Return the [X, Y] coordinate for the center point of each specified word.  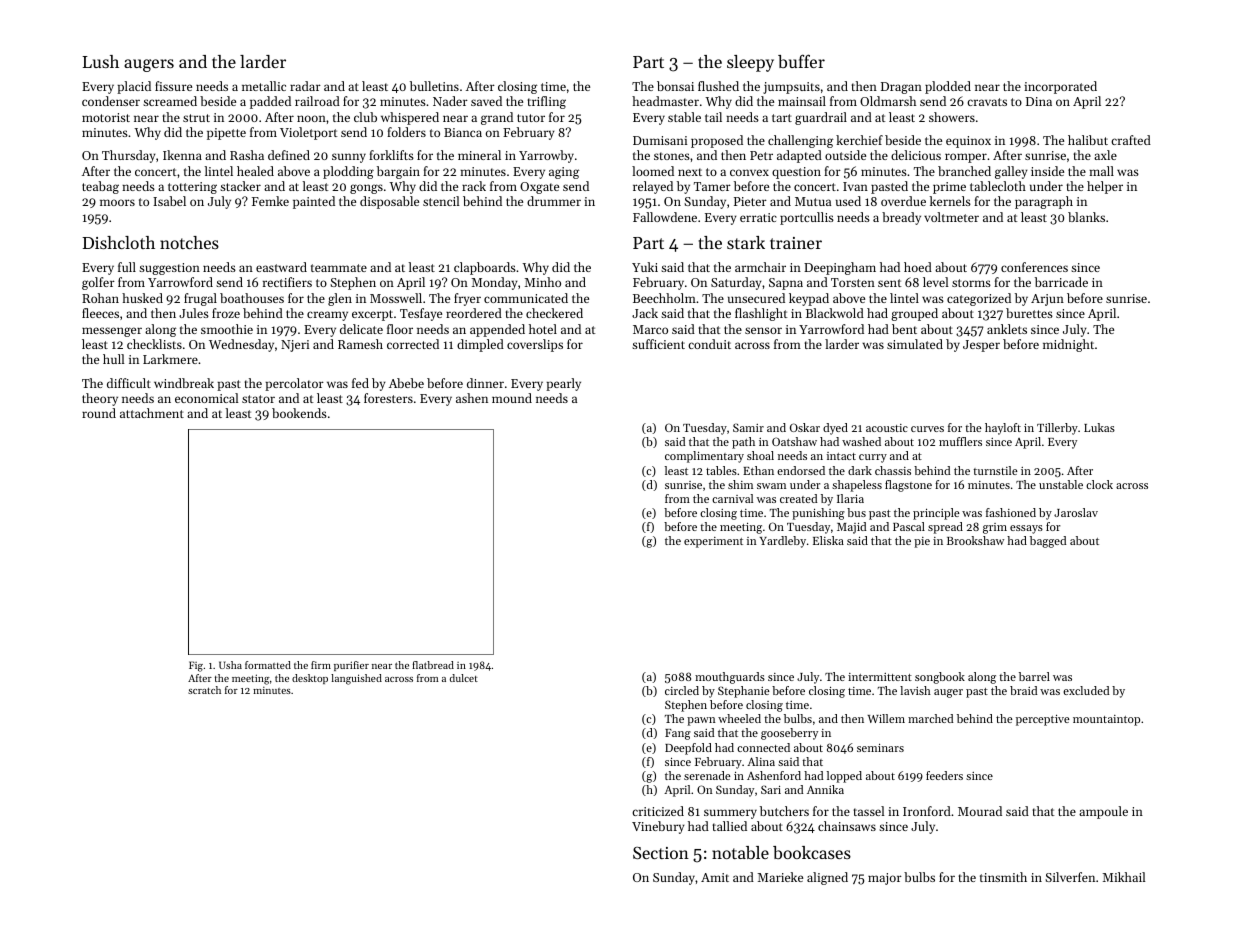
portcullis [807, 218]
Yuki [645, 267]
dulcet [464, 678]
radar [305, 86]
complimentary [704, 457]
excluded [1086, 690]
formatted [268, 665]
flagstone [908, 486]
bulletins [434, 86]
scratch [204, 690]
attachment [152, 413]
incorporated [1060, 87]
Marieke [780, 877]
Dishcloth [118, 242]
